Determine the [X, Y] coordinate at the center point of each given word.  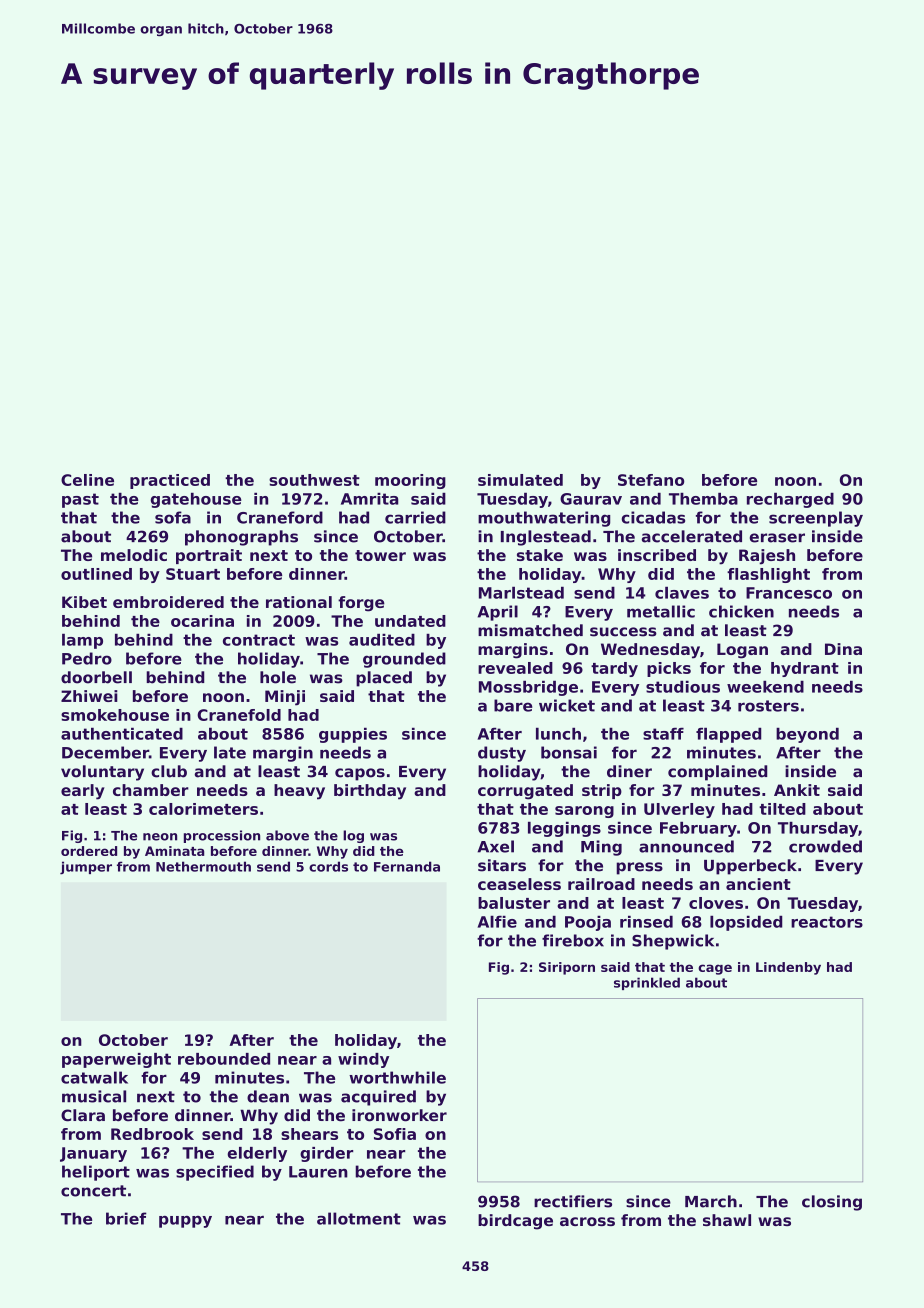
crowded [825, 846]
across [587, 1221]
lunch [558, 734]
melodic [134, 555]
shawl [727, 1220]
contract [259, 640]
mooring [410, 481]
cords [328, 866]
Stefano [651, 480]
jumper [86, 868]
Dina [843, 649]
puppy [185, 1222]
